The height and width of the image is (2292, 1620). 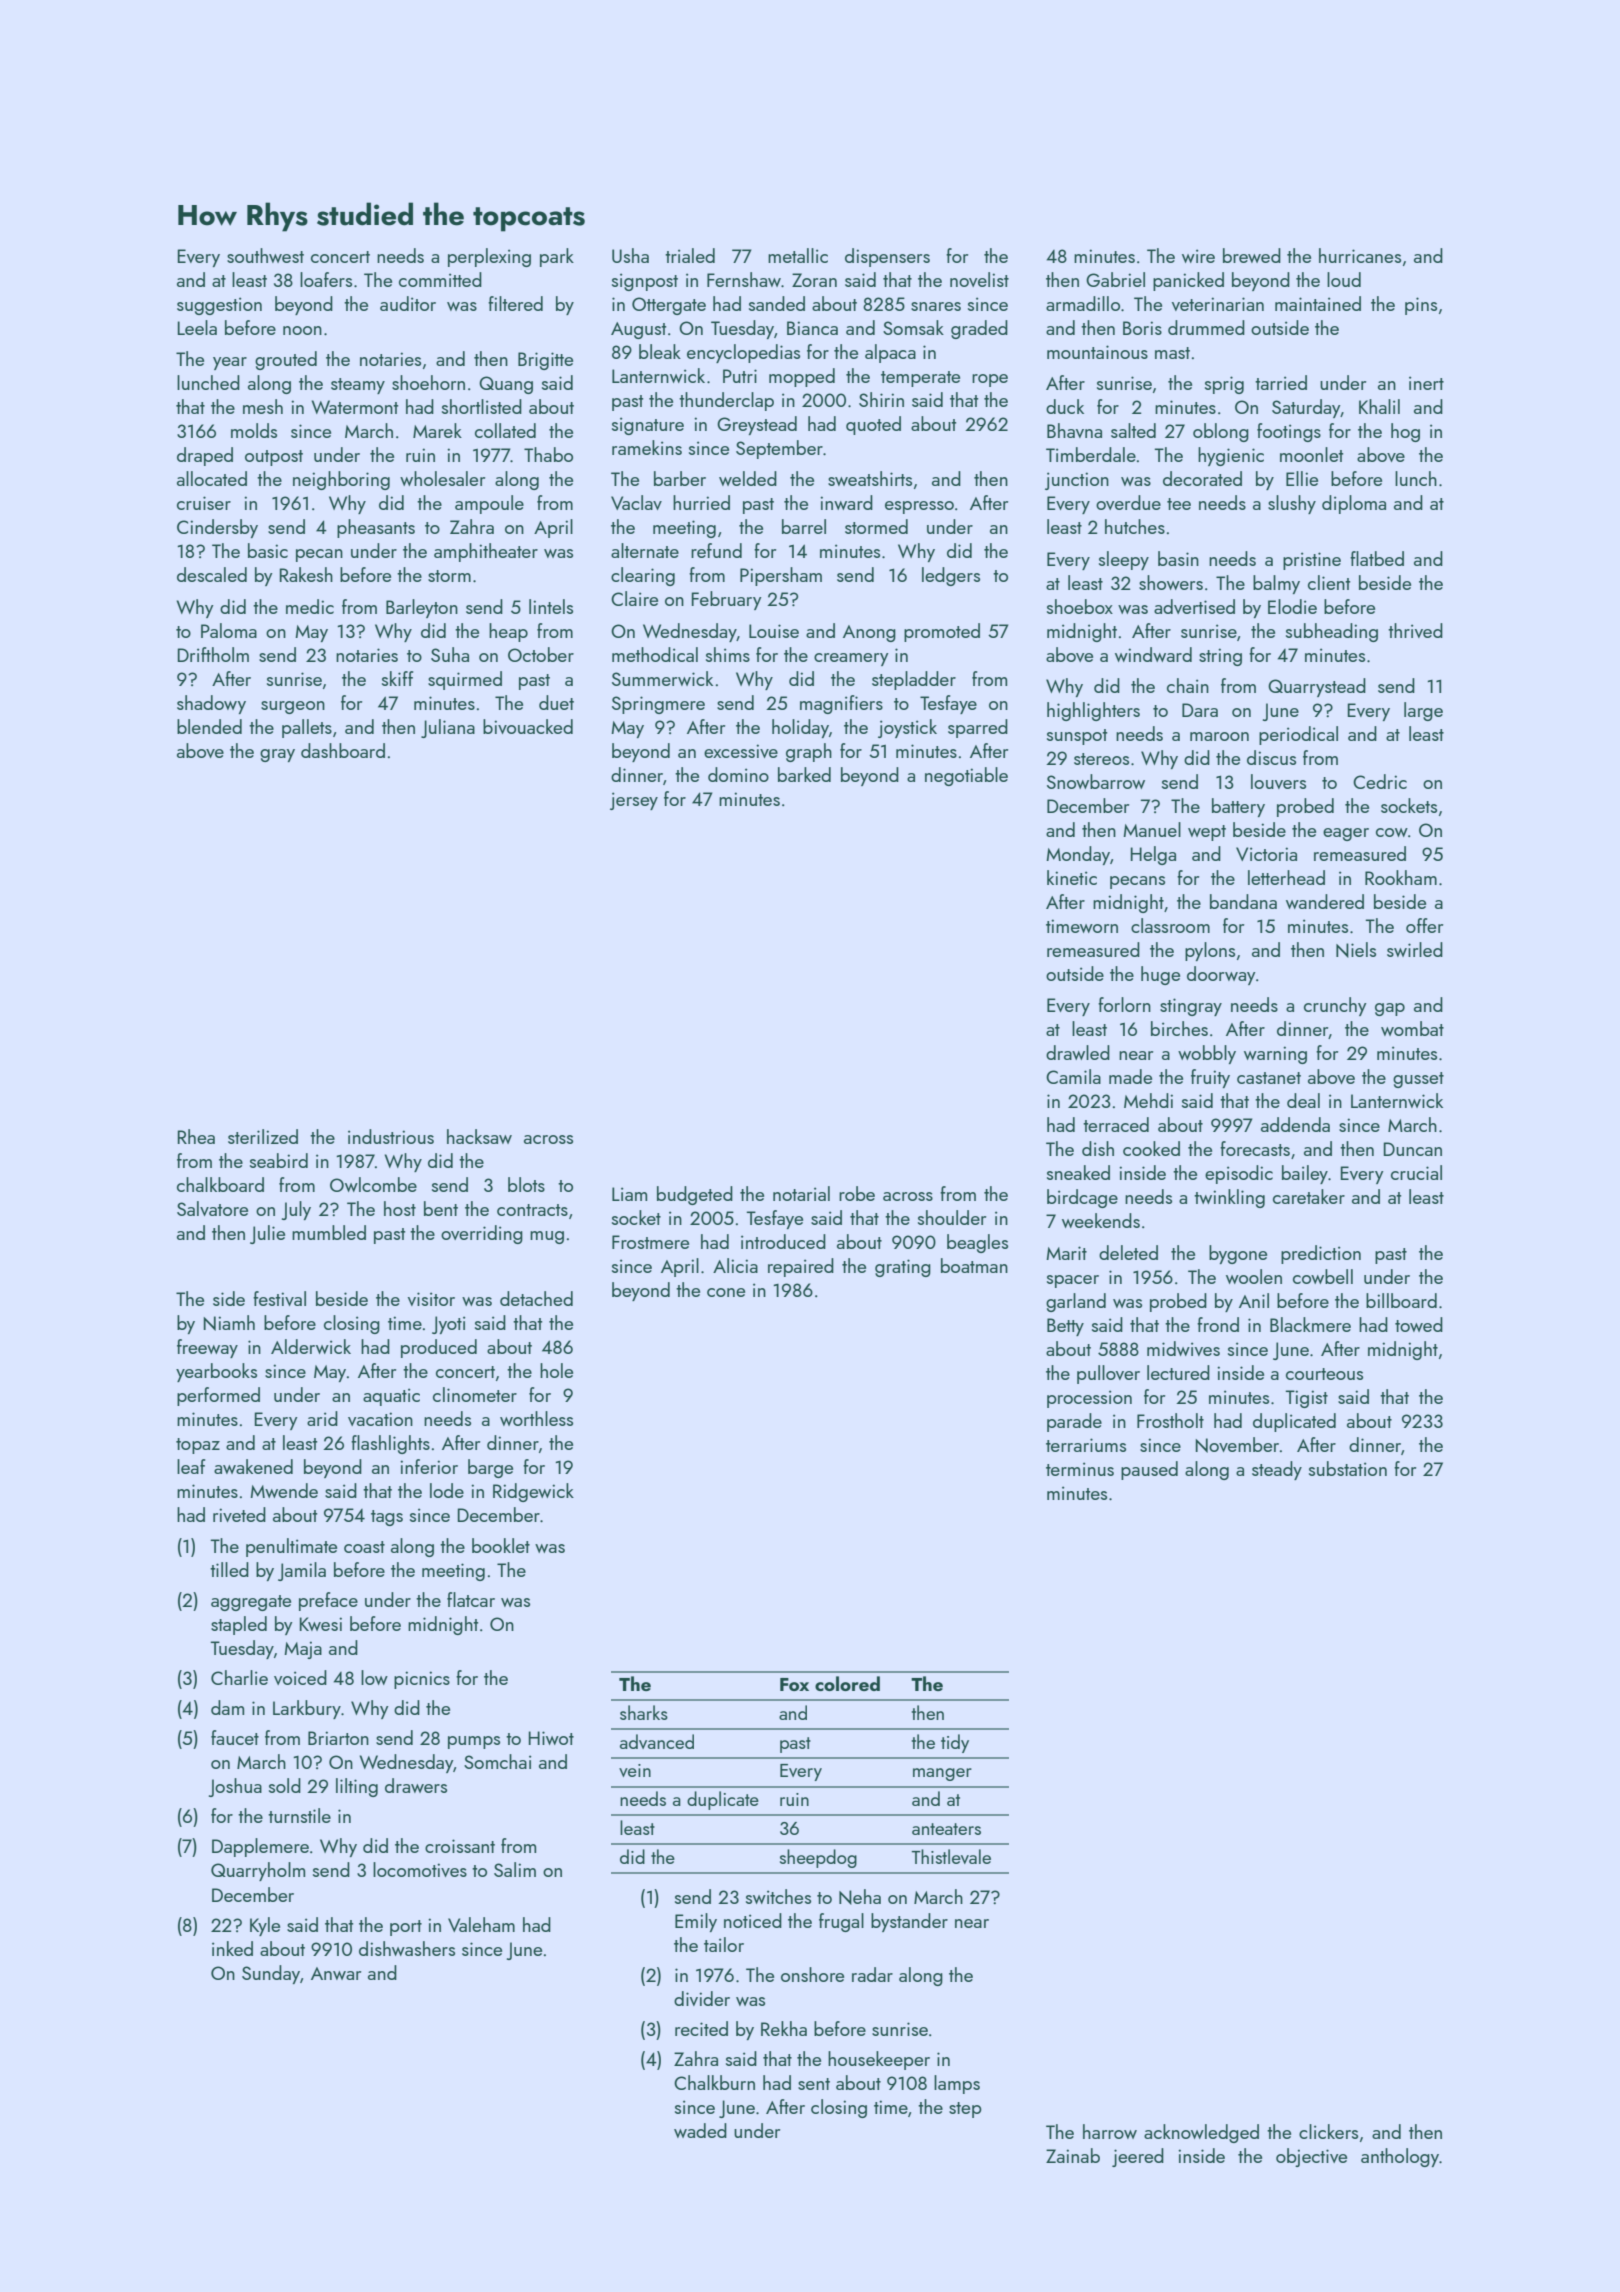 I want to click on skiff, so click(x=397, y=678).
